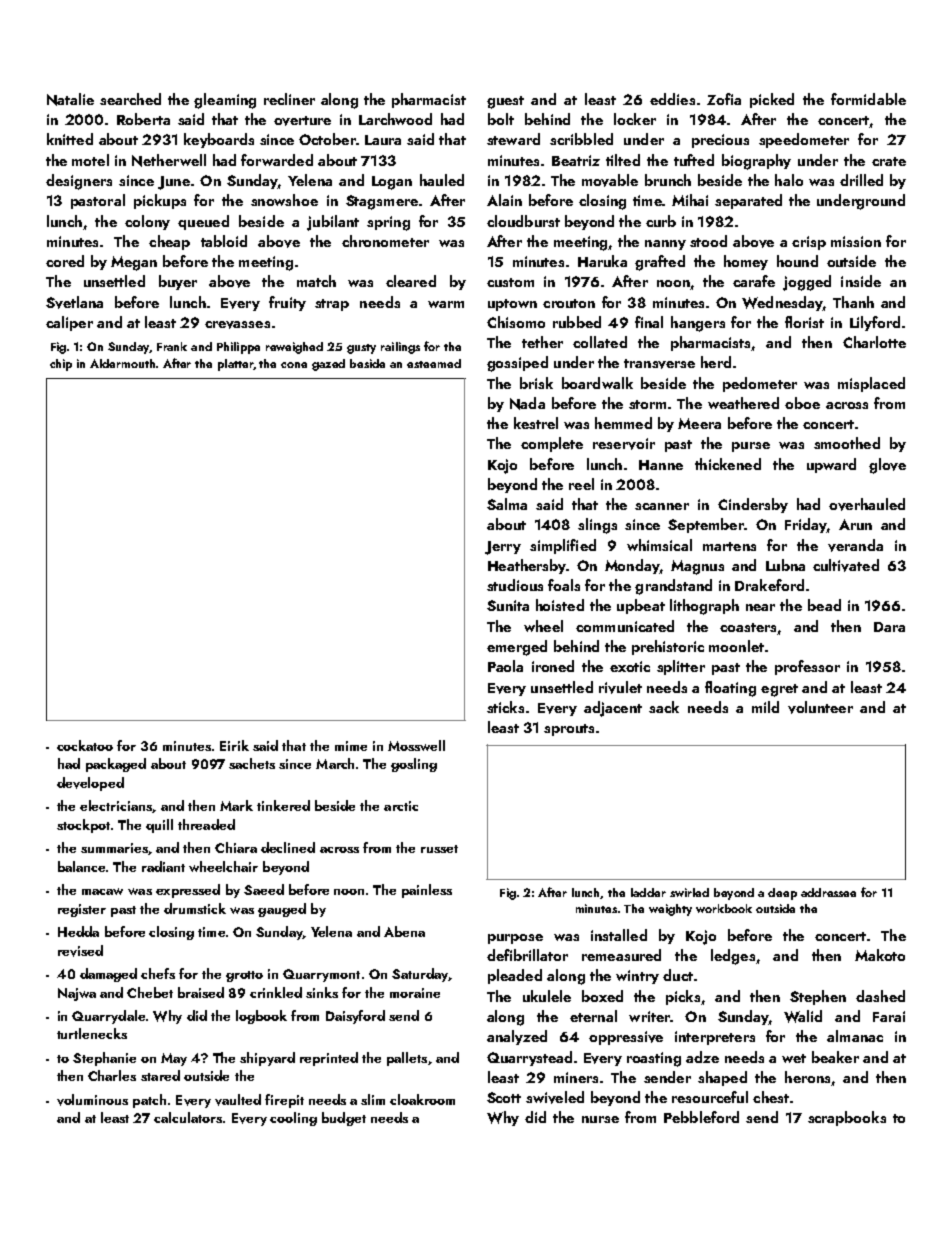 This page has height=1233, width=952. I want to click on cooling, so click(293, 1119).
